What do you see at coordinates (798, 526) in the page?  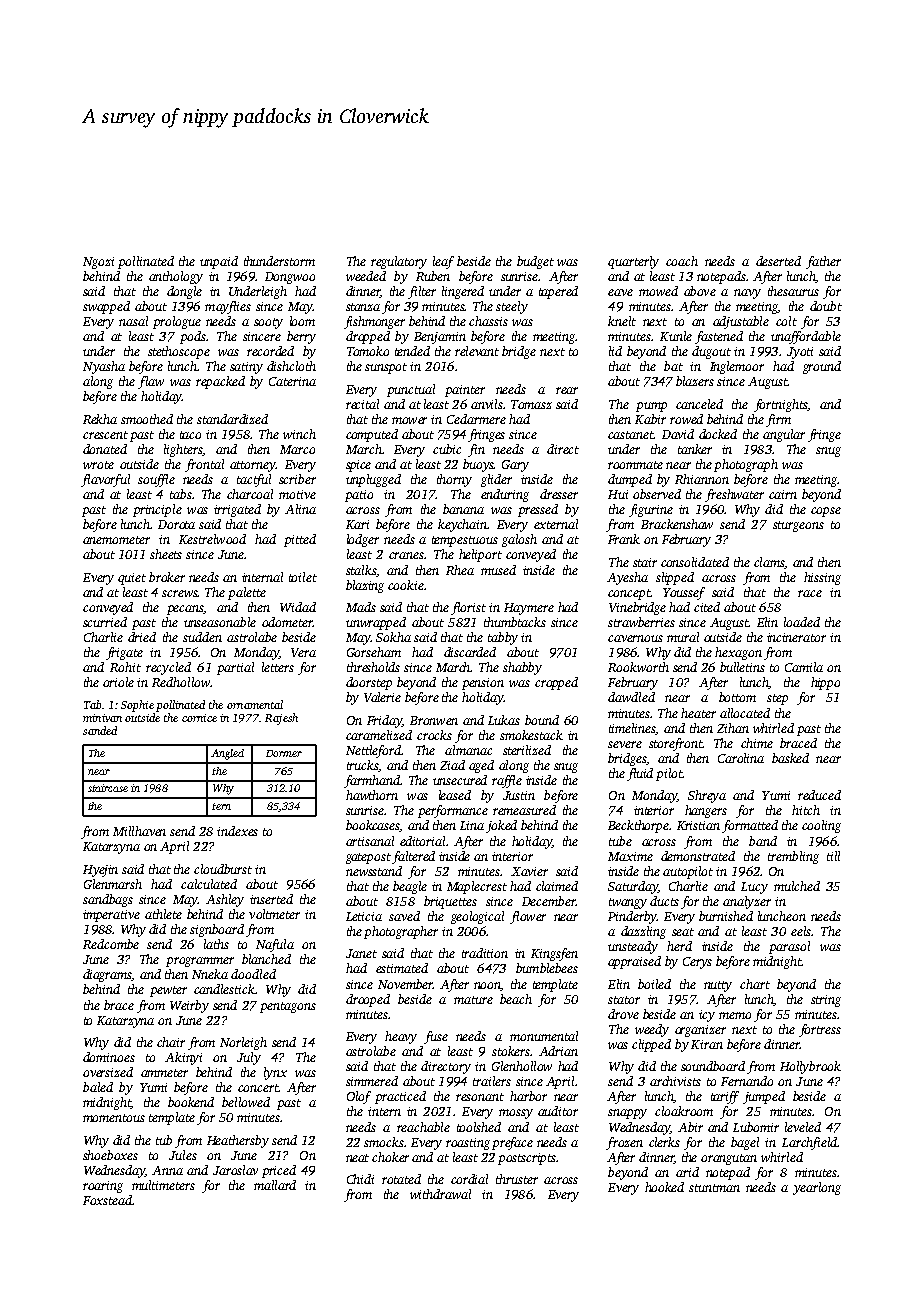 I see `sturgeons` at bounding box center [798, 526].
